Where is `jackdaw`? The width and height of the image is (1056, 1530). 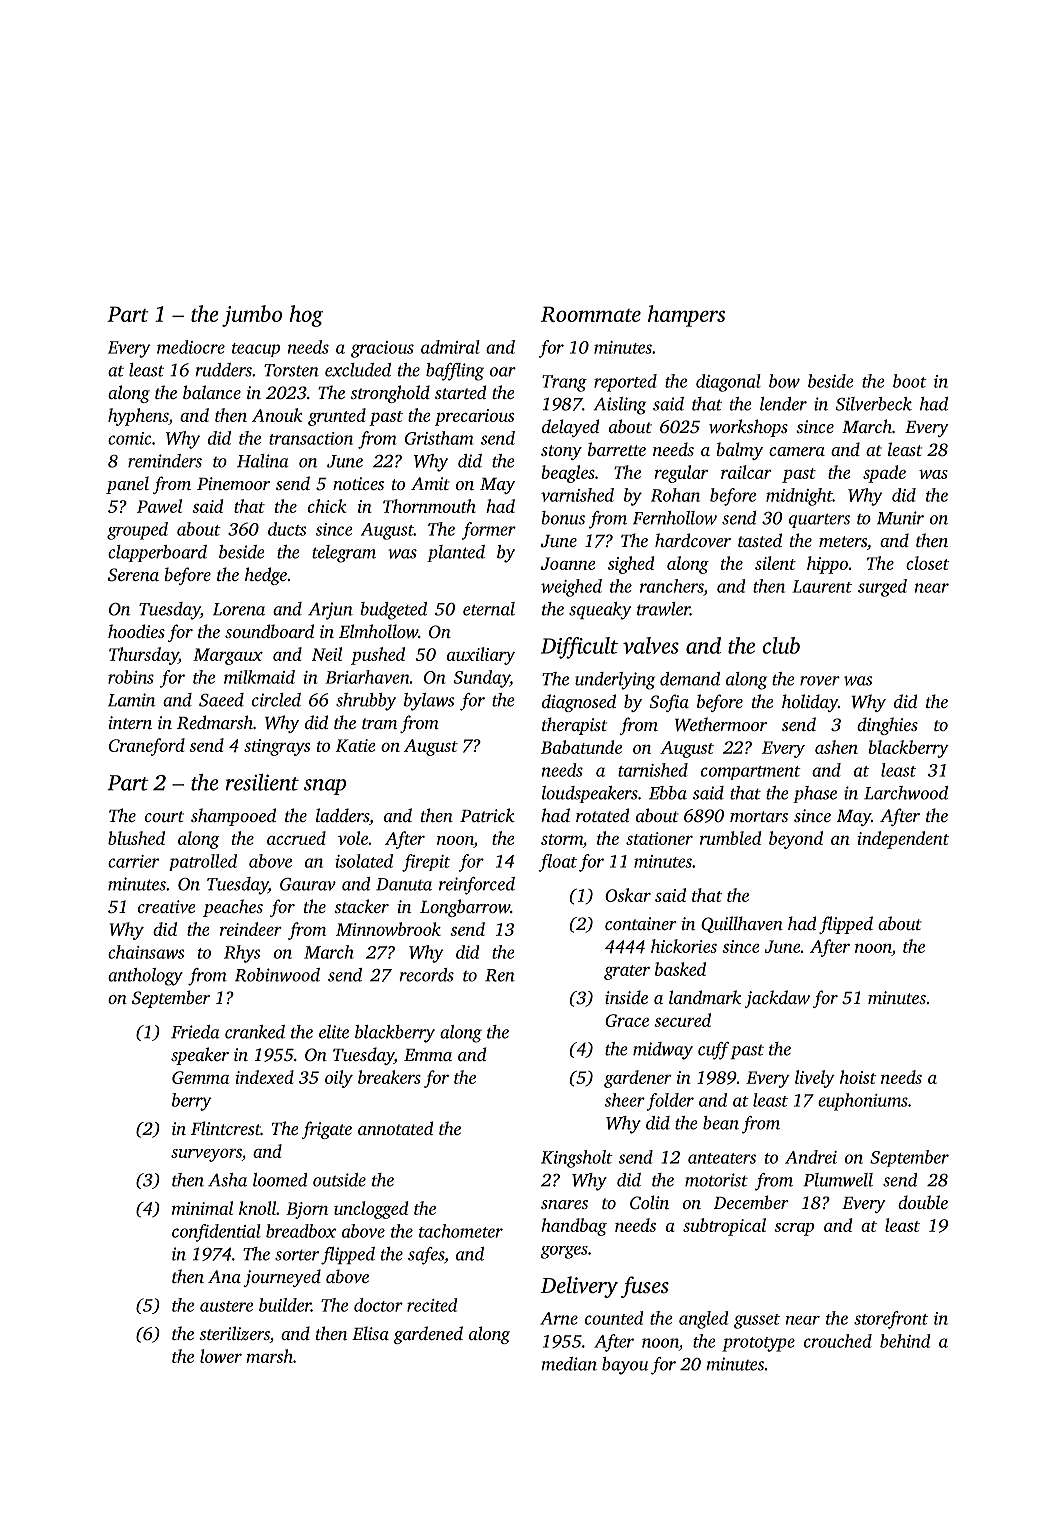
jackdaw is located at coordinates (777, 999).
